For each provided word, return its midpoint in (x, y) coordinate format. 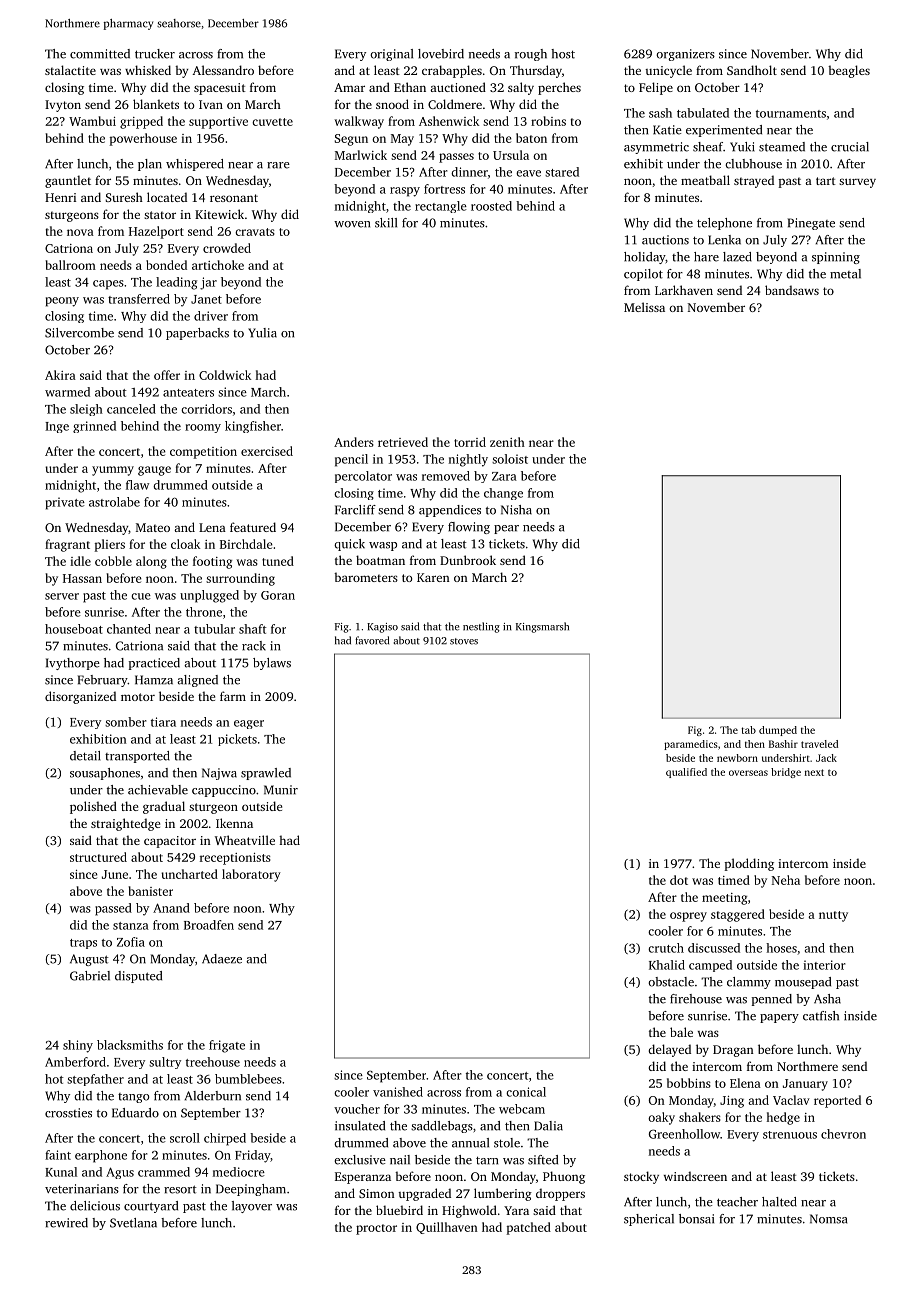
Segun (351, 140)
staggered (738, 915)
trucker (155, 54)
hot (54, 1079)
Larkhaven (684, 290)
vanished (398, 1092)
